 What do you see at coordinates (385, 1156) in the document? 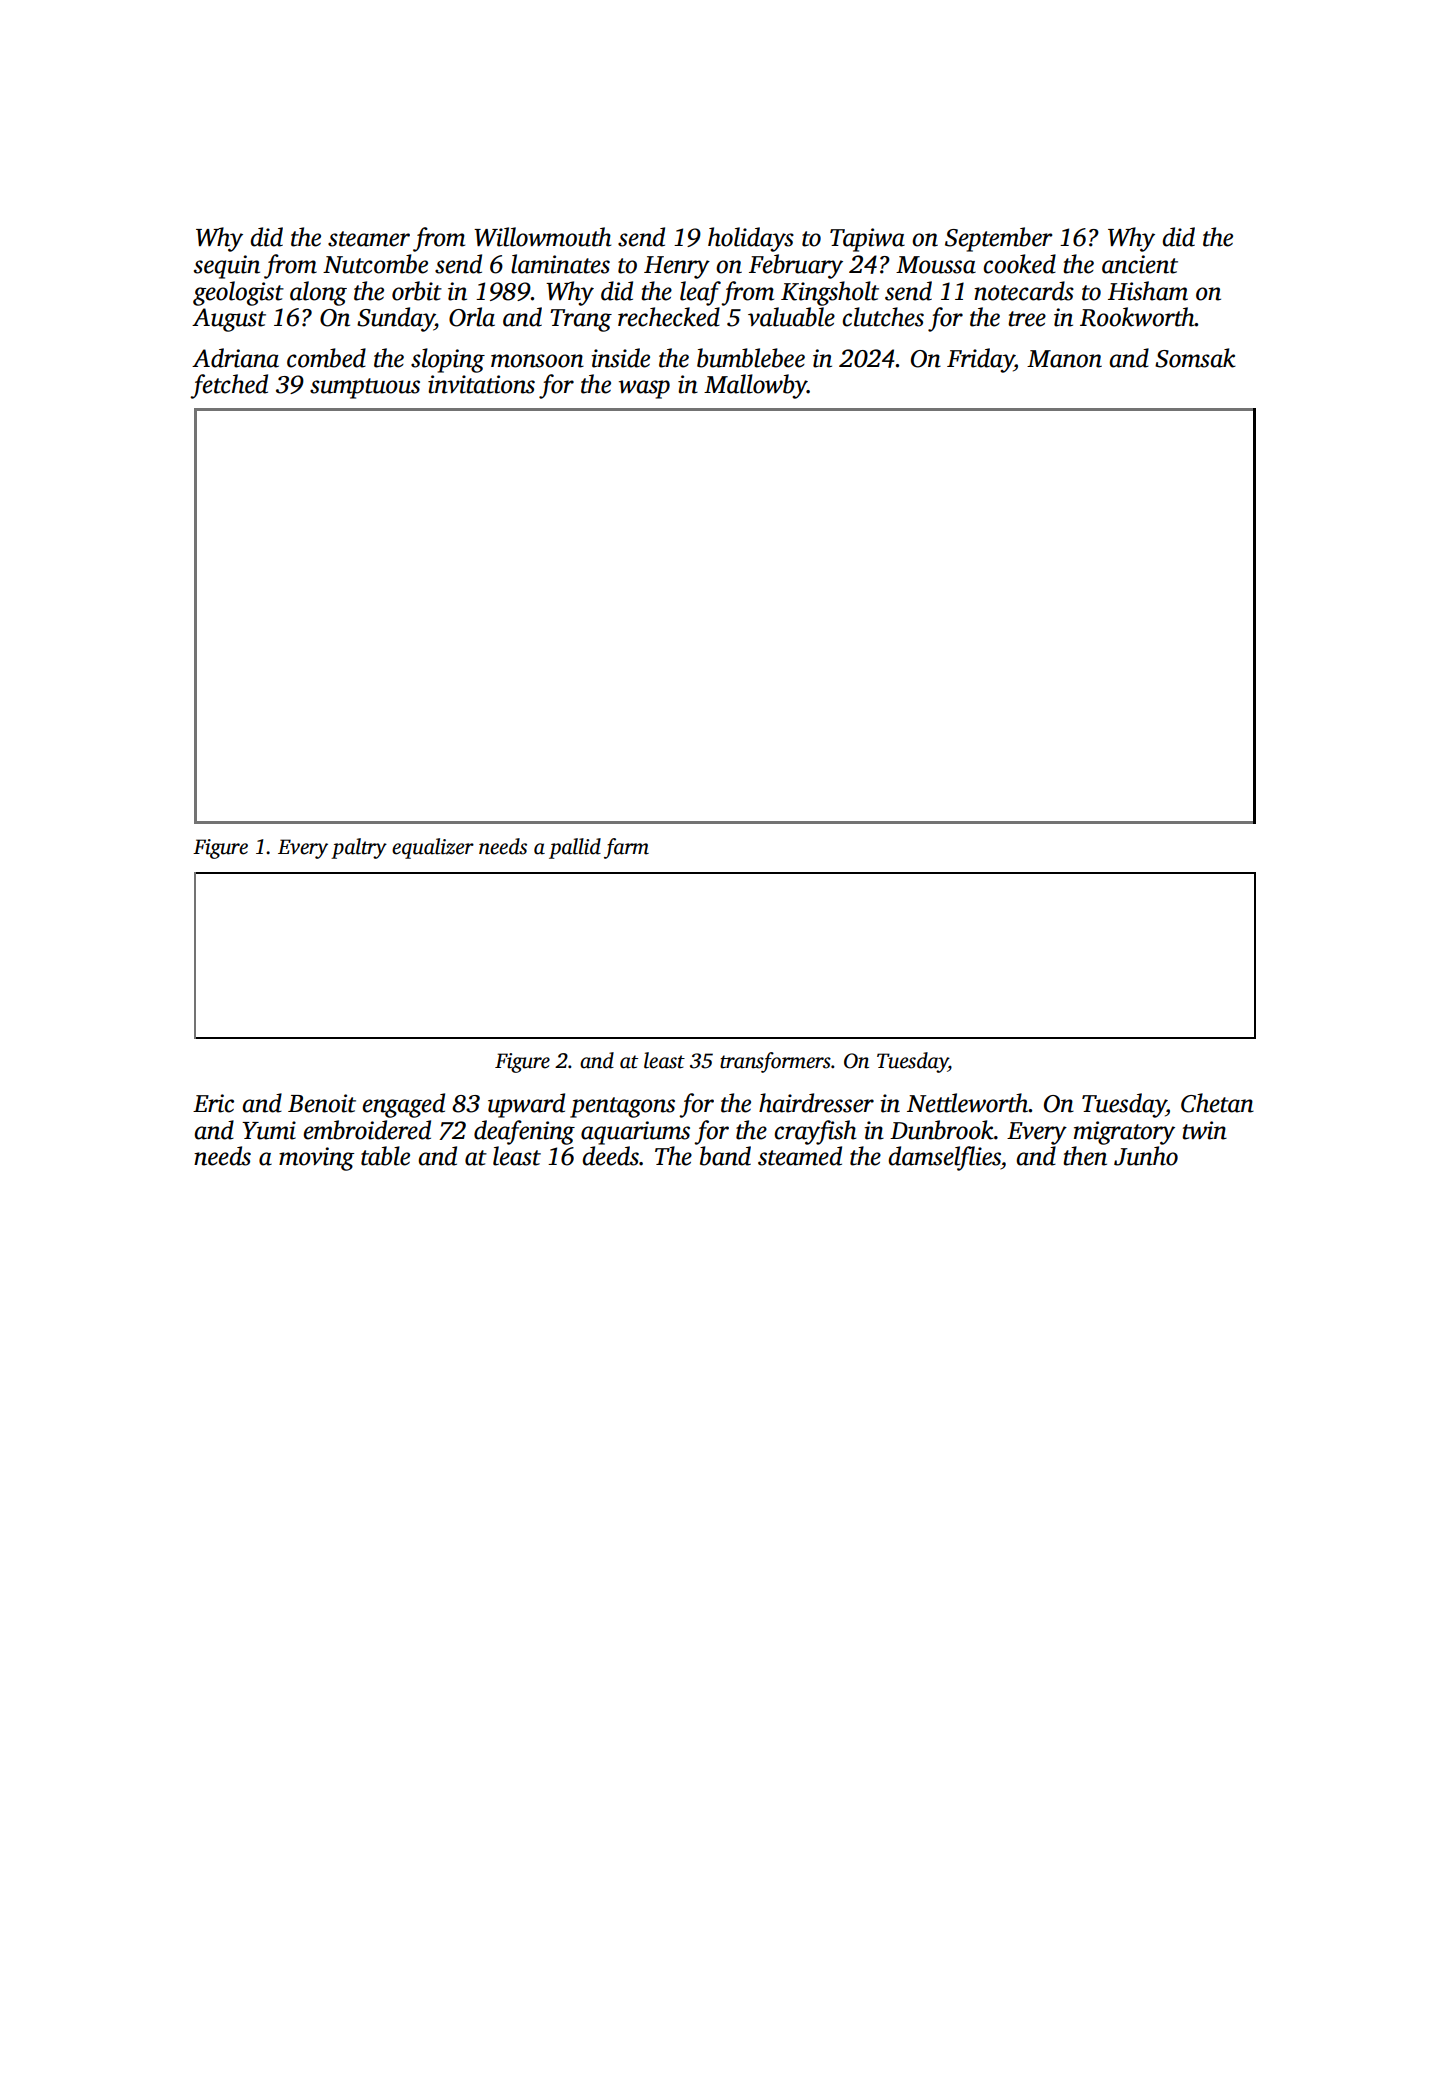
I see `table` at bounding box center [385, 1156].
